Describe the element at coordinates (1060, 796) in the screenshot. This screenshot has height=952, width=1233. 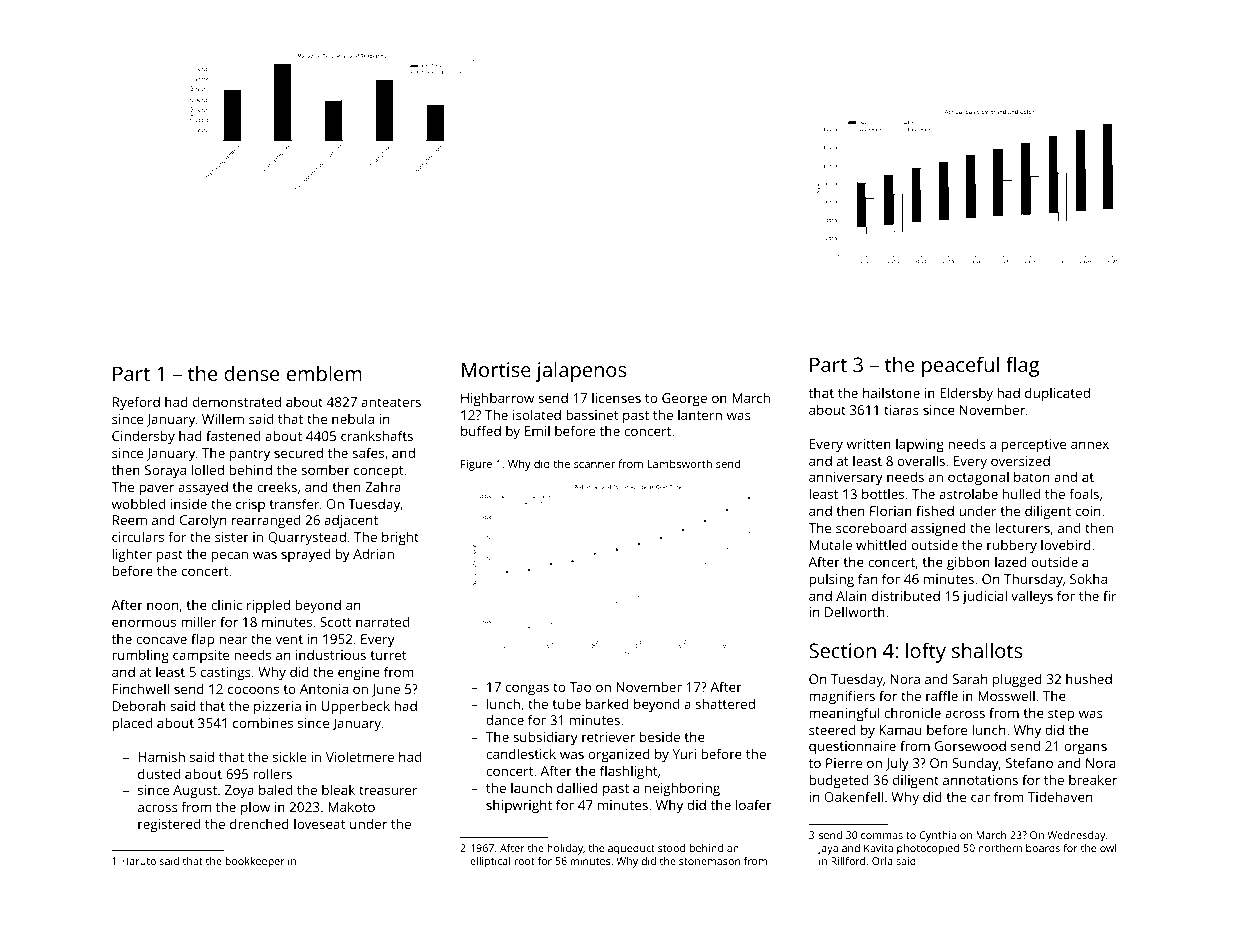
I see `Tidehaven` at that location.
